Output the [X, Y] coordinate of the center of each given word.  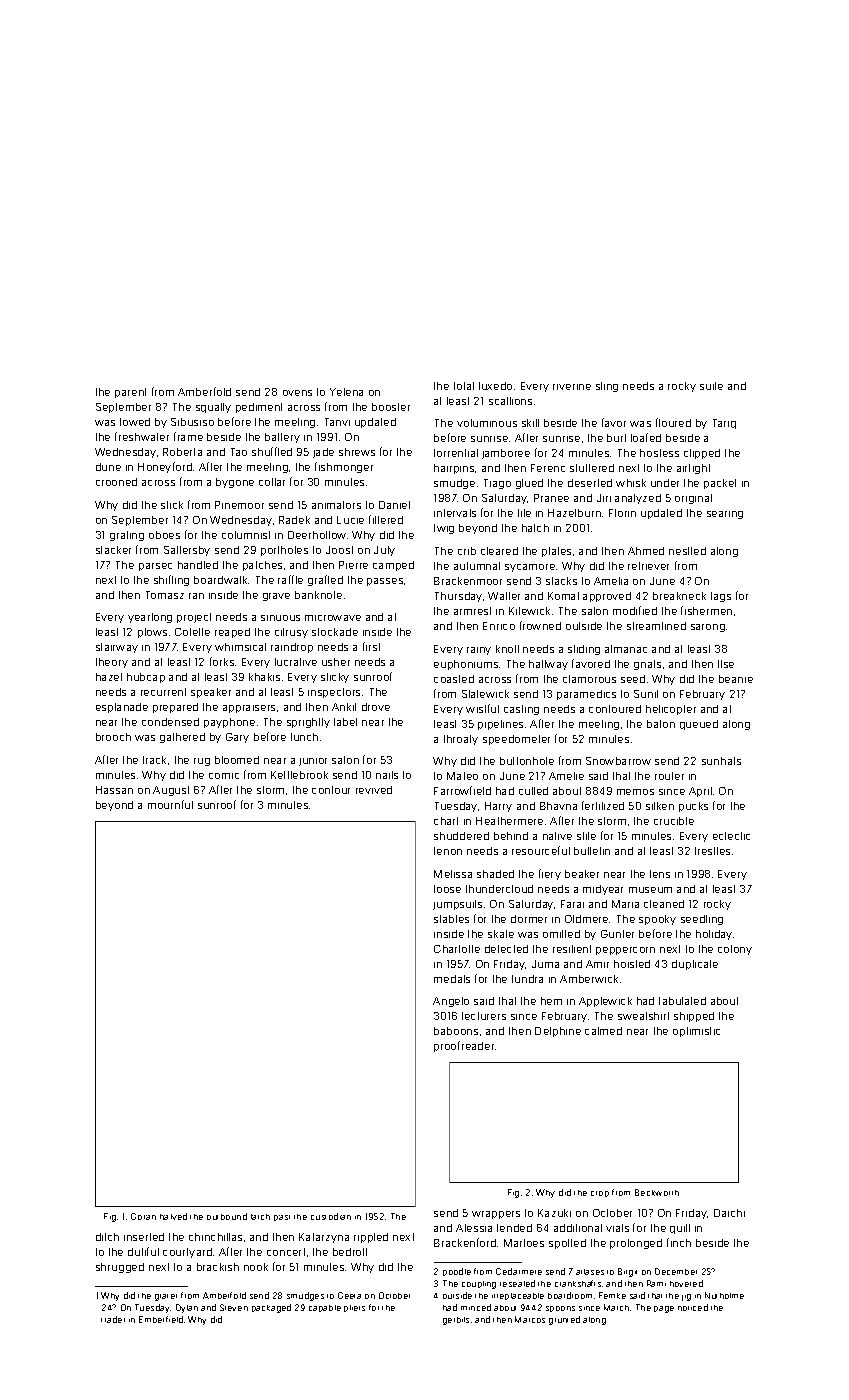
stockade [335, 632]
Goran [143, 1216]
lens [660, 874]
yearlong [150, 618]
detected [506, 949]
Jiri [604, 498]
